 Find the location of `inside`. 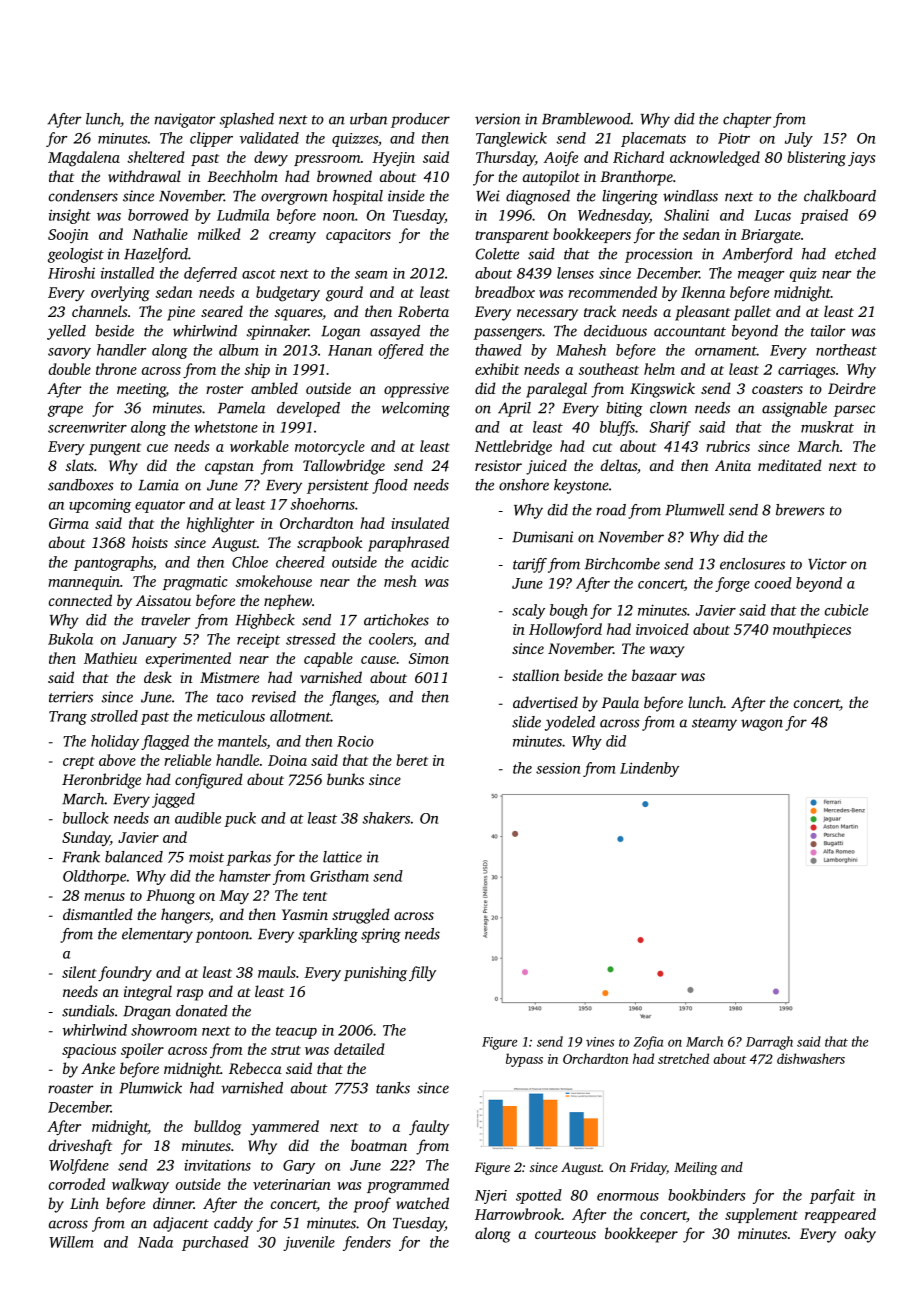

inside is located at coordinates (406, 196).
